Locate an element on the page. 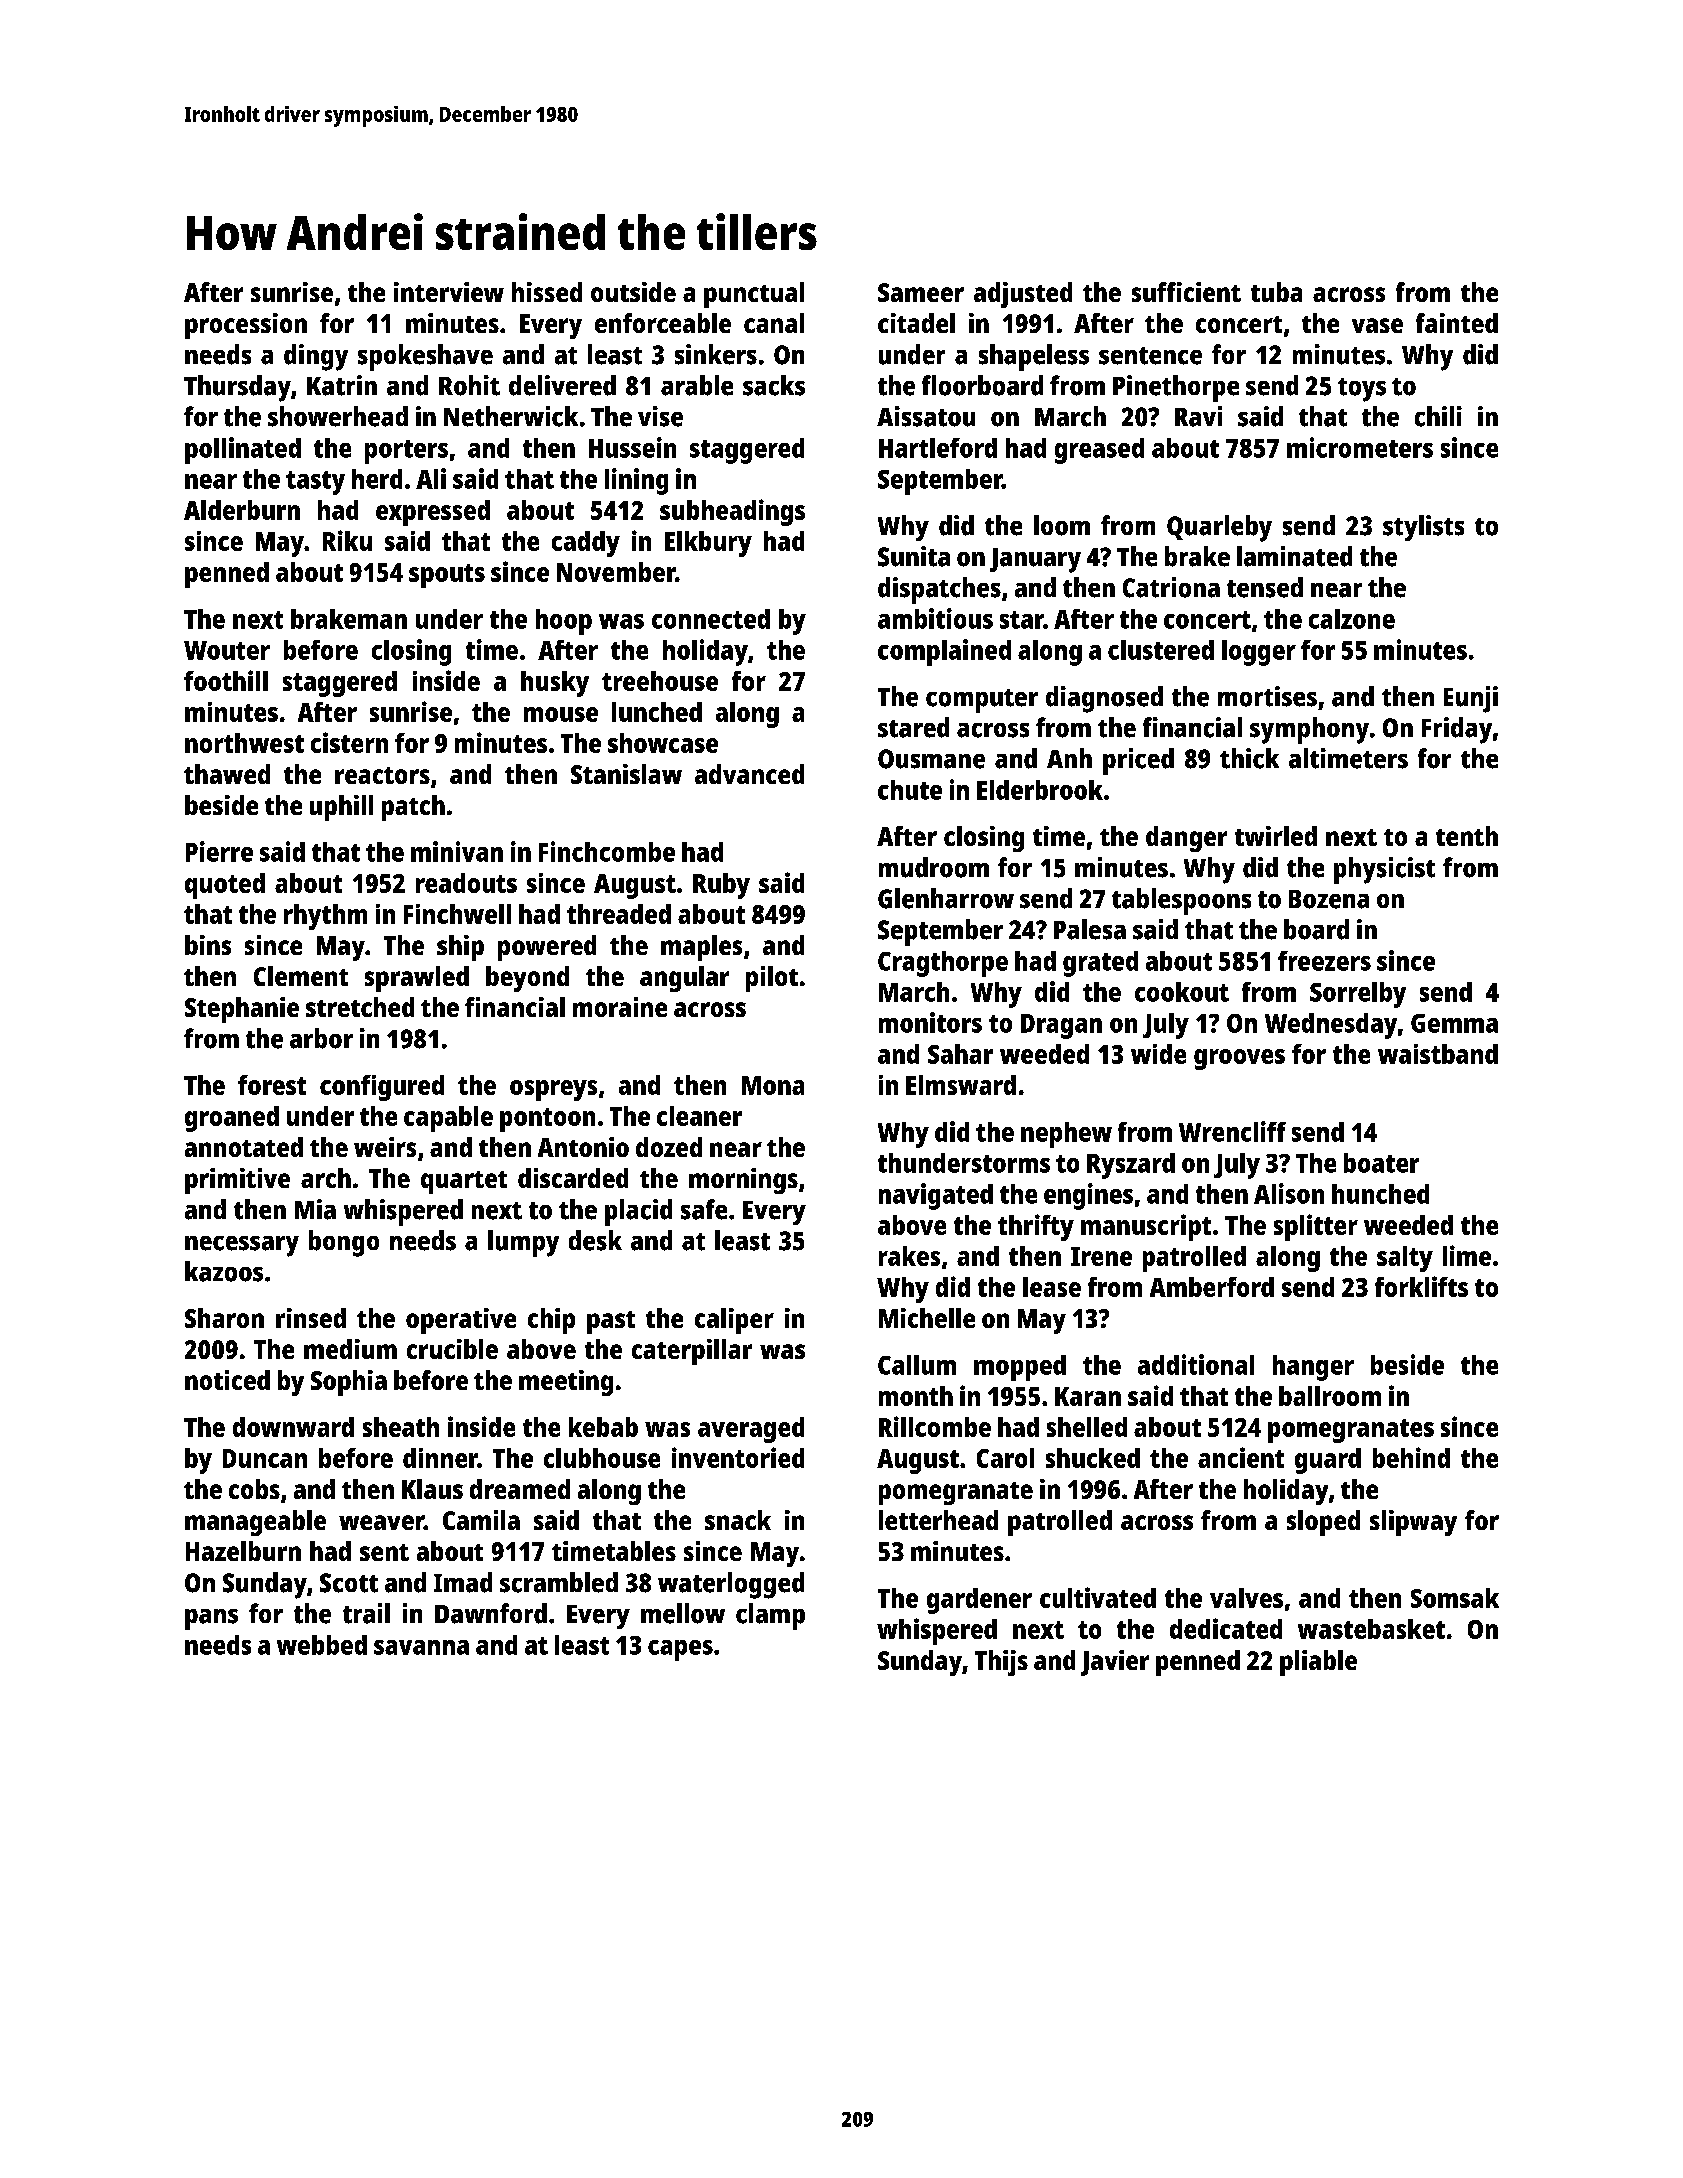 Image resolution: width=1683 pixels, height=2178 pixels. Thijs is located at coordinates (1001, 1663).
